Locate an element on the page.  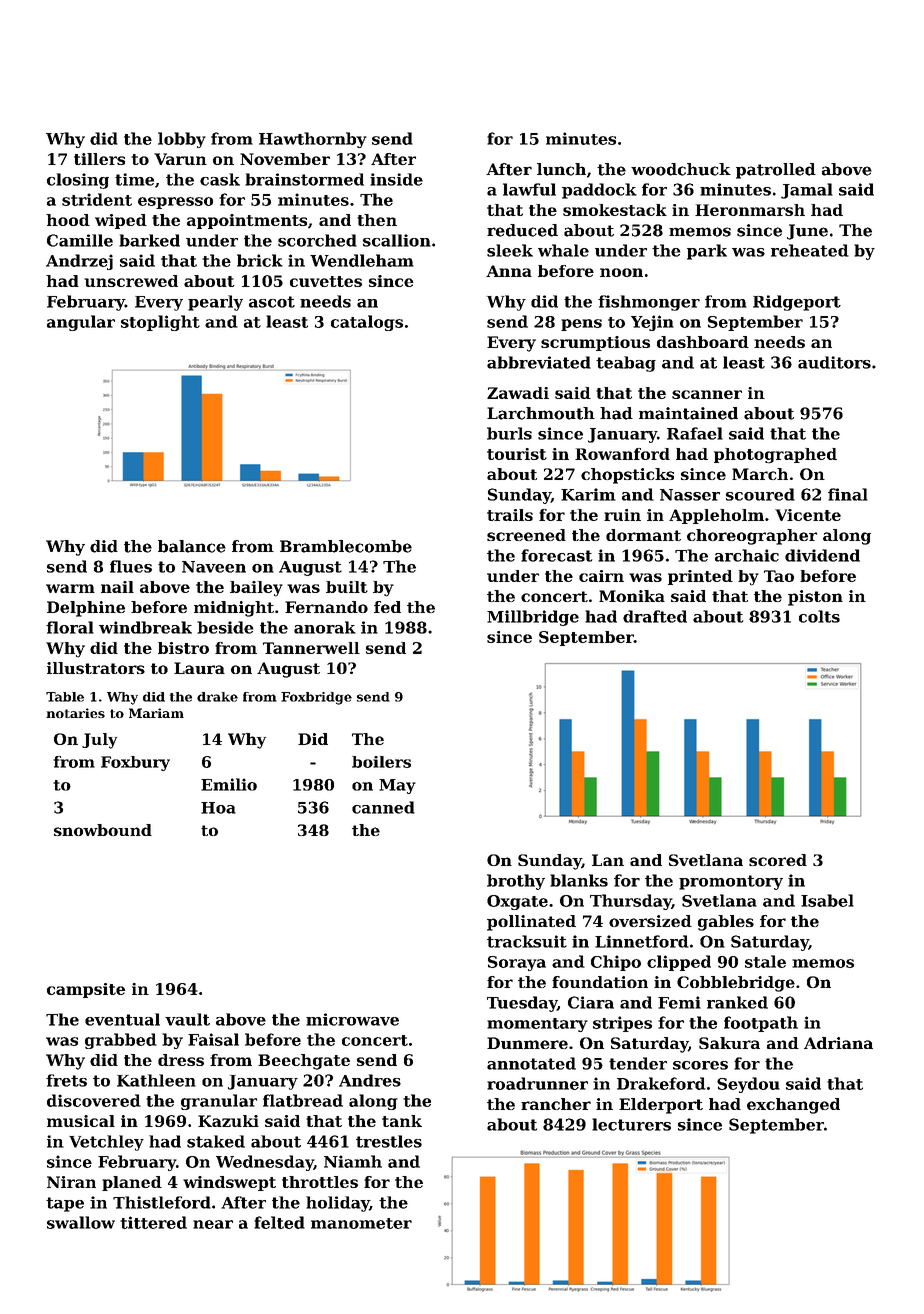
Adriana is located at coordinates (838, 1043).
